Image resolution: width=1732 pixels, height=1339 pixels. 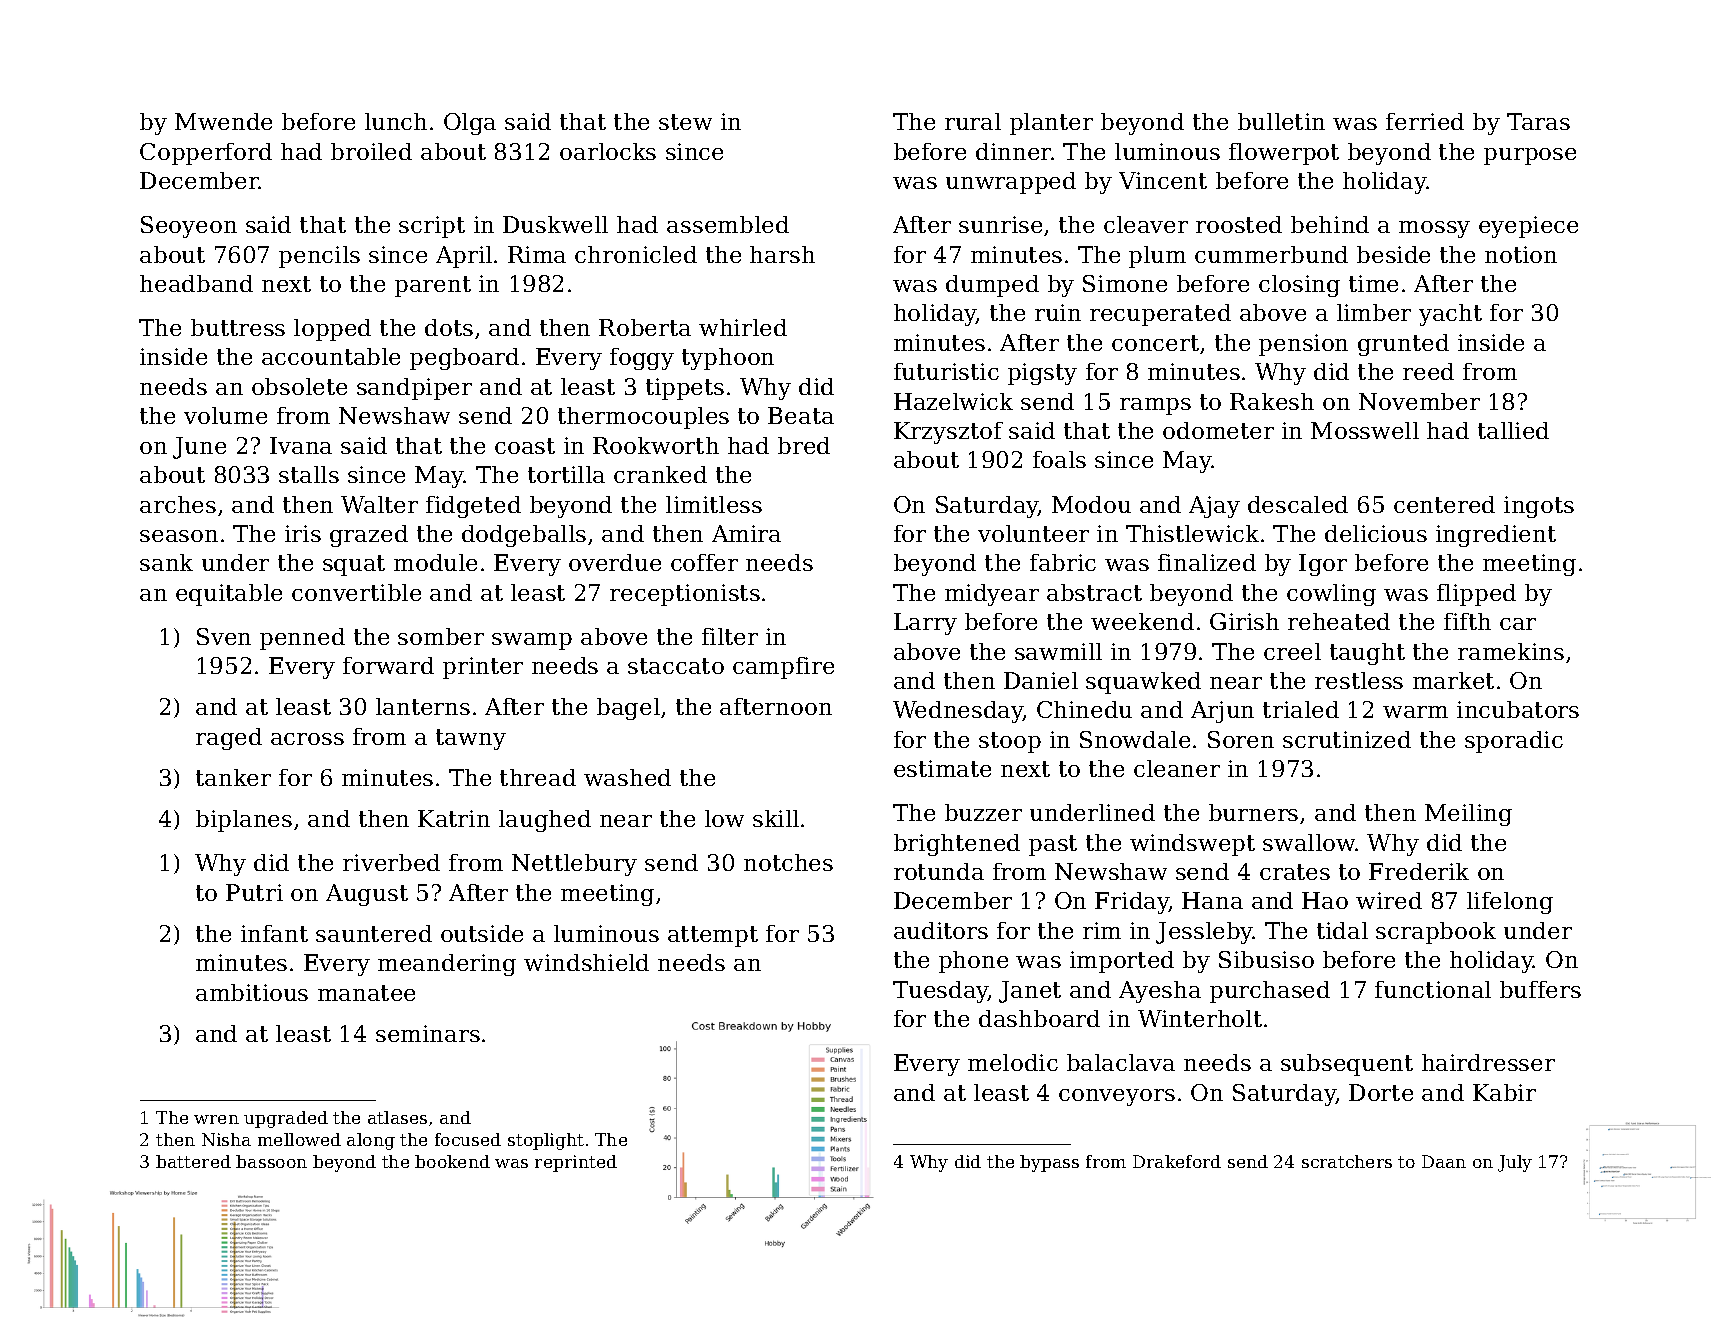 I want to click on staccato, so click(x=676, y=666).
